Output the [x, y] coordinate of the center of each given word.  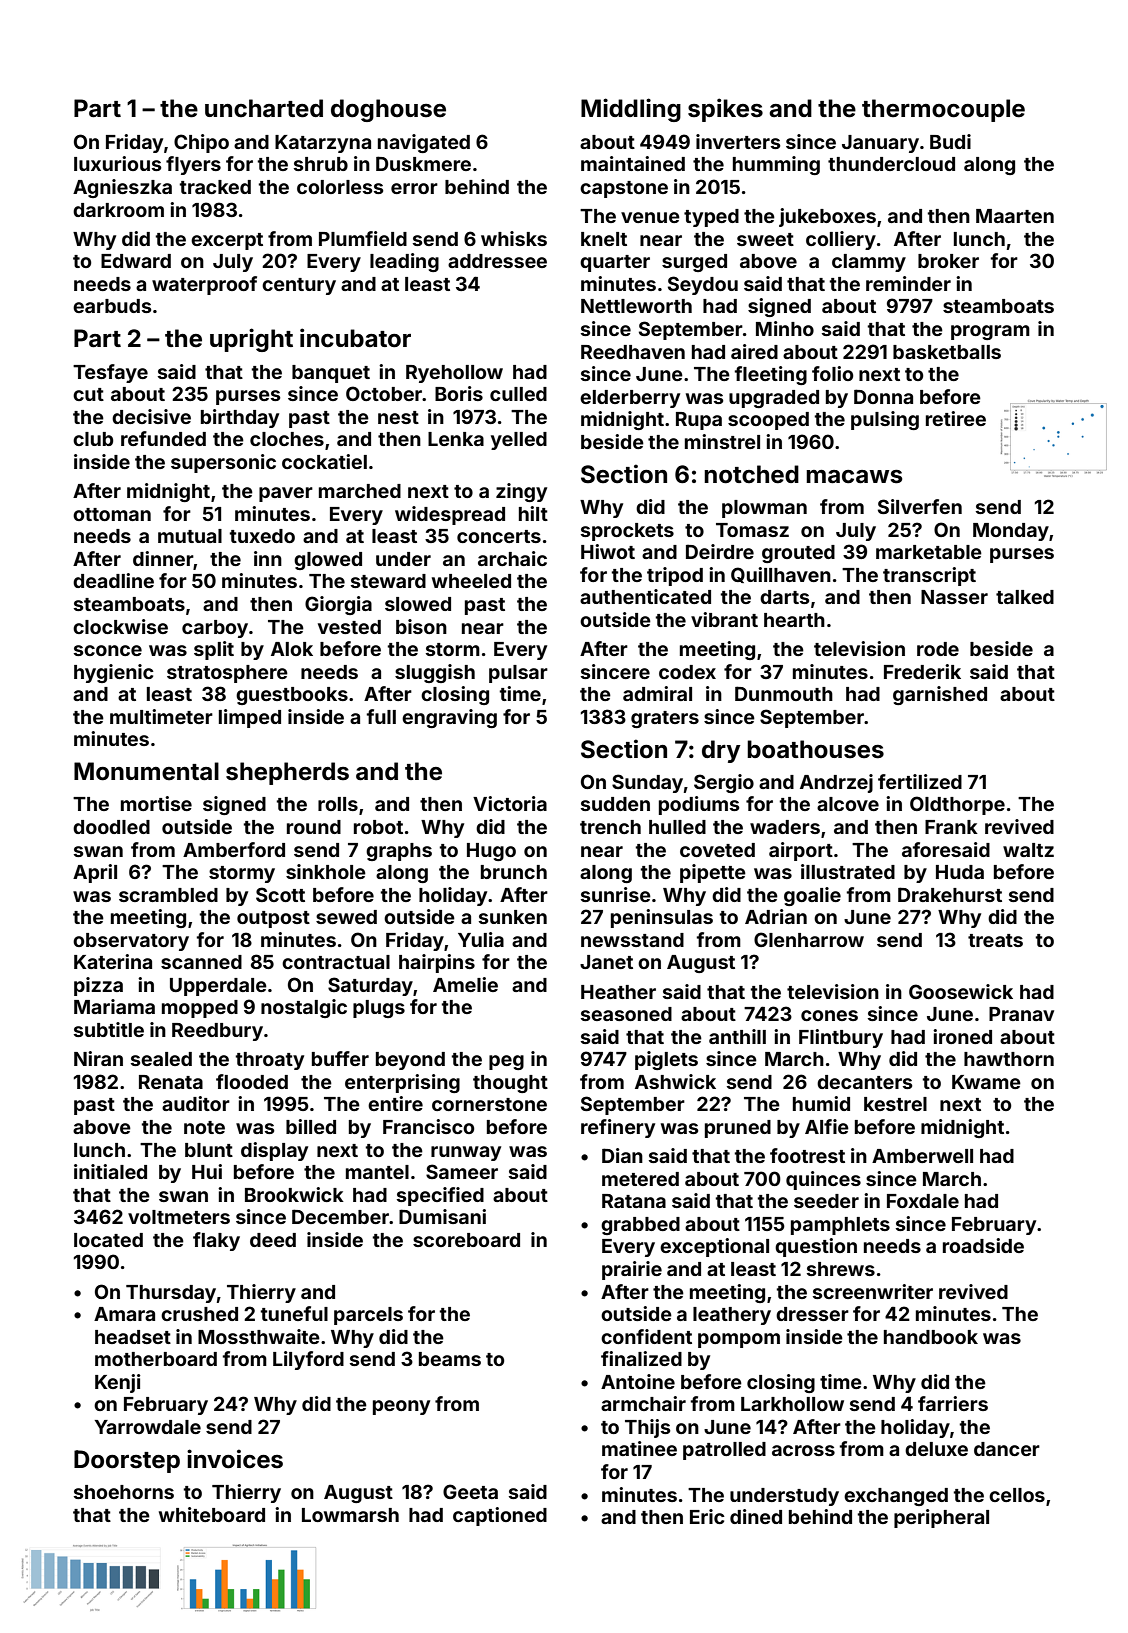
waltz [1028, 850]
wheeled [471, 581]
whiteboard [212, 1514]
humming [776, 165]
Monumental [146, 771]
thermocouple [943, 110]
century [299, 286]
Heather [618, 992]
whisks [514, 238]
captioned [500, 1516]
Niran [98, 1058]
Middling [631, 110]
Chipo [201, 143]
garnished [940, 695]
